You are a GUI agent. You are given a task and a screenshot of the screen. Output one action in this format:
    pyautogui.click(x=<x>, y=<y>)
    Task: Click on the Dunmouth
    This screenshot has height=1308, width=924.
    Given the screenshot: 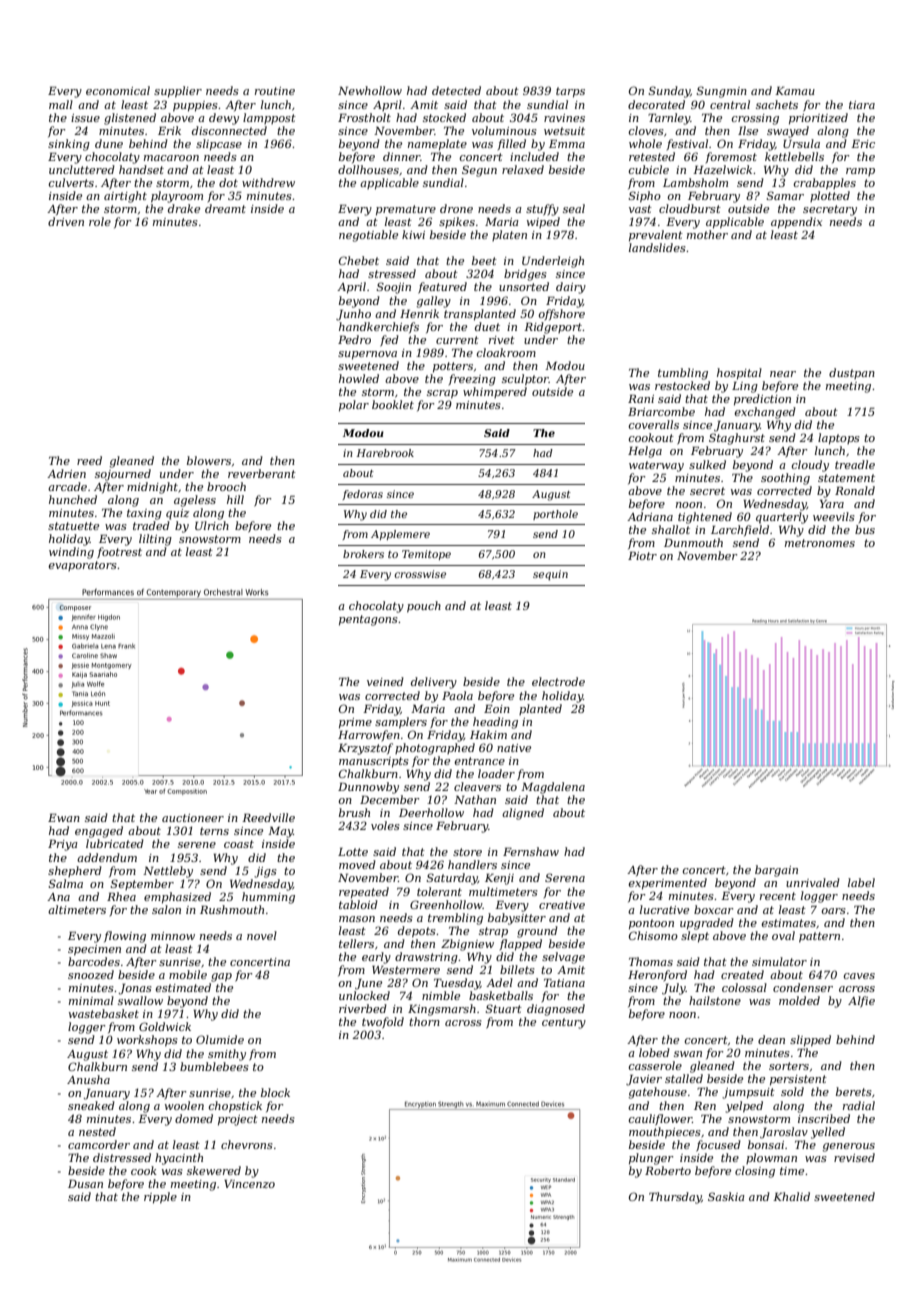 What is the action you would take?
    pyautogui.click(x=693, y=542)
